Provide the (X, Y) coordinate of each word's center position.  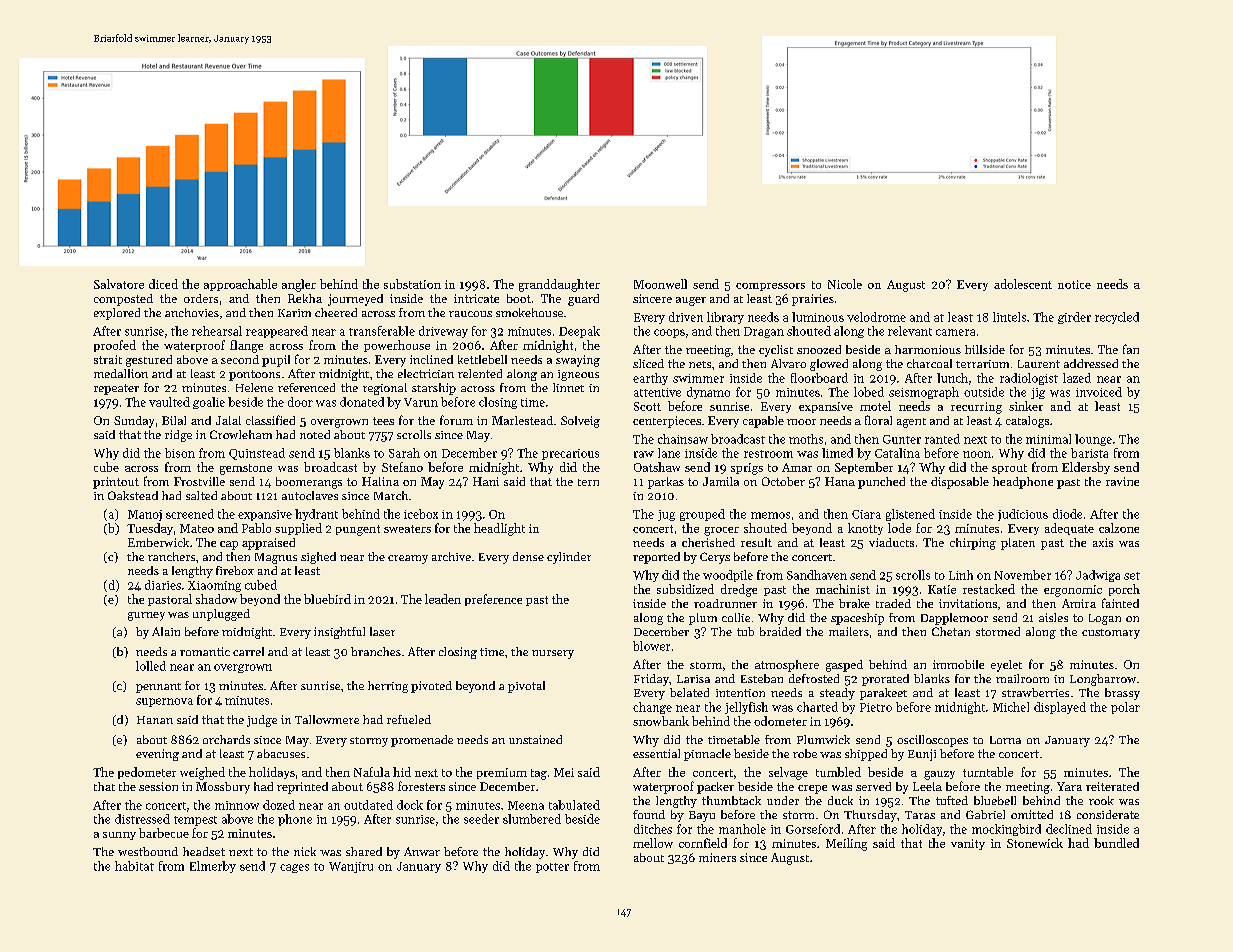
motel (875, 406)
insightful (339, 633)
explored (117, 314)
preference (493, 600)
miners (717, 857)
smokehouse (529, 312)
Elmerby (213, 867)
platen (1018, 544)
